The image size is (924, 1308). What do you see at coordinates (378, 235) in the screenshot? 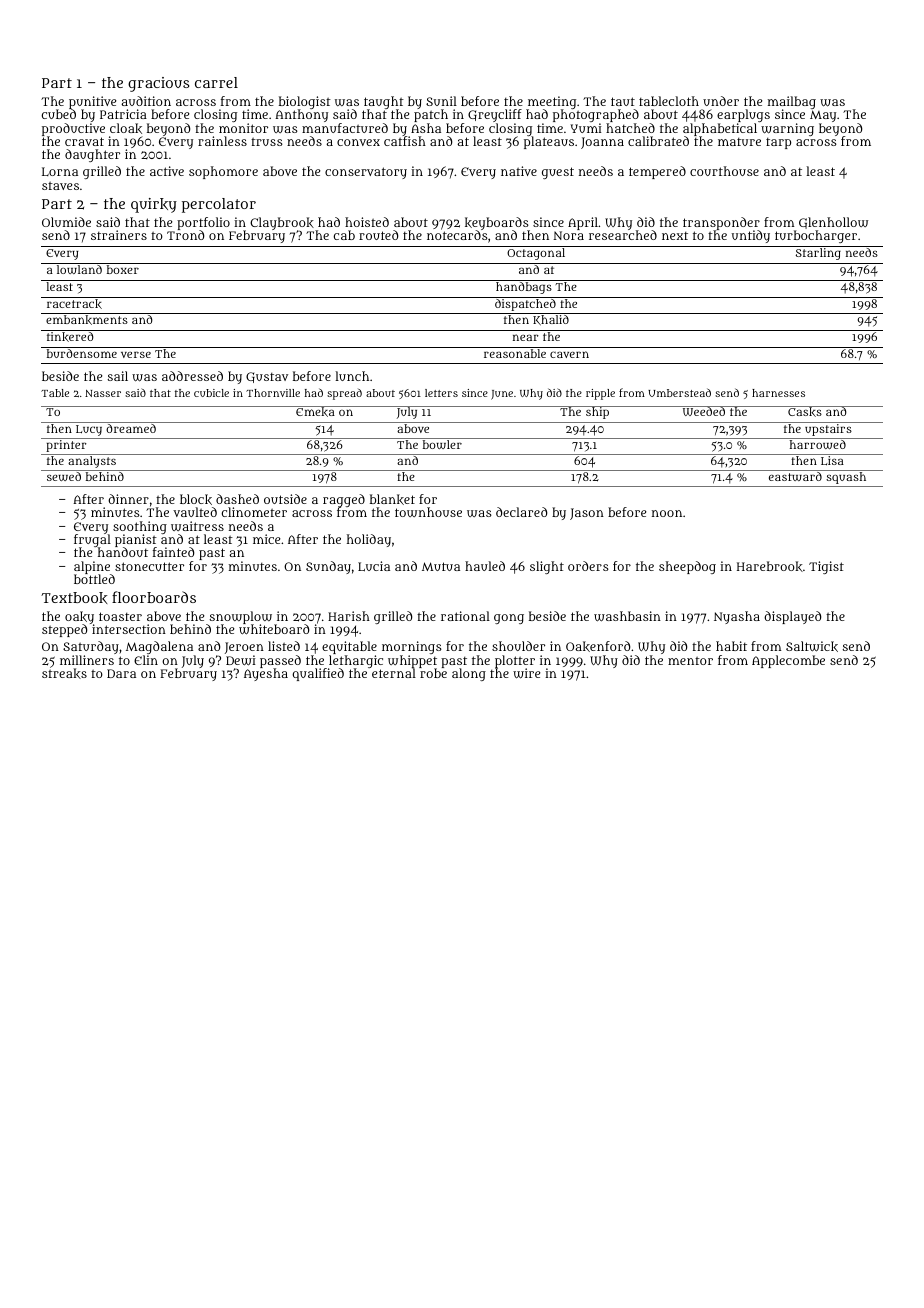
I see `routed` at bounding box center [378, 235].
